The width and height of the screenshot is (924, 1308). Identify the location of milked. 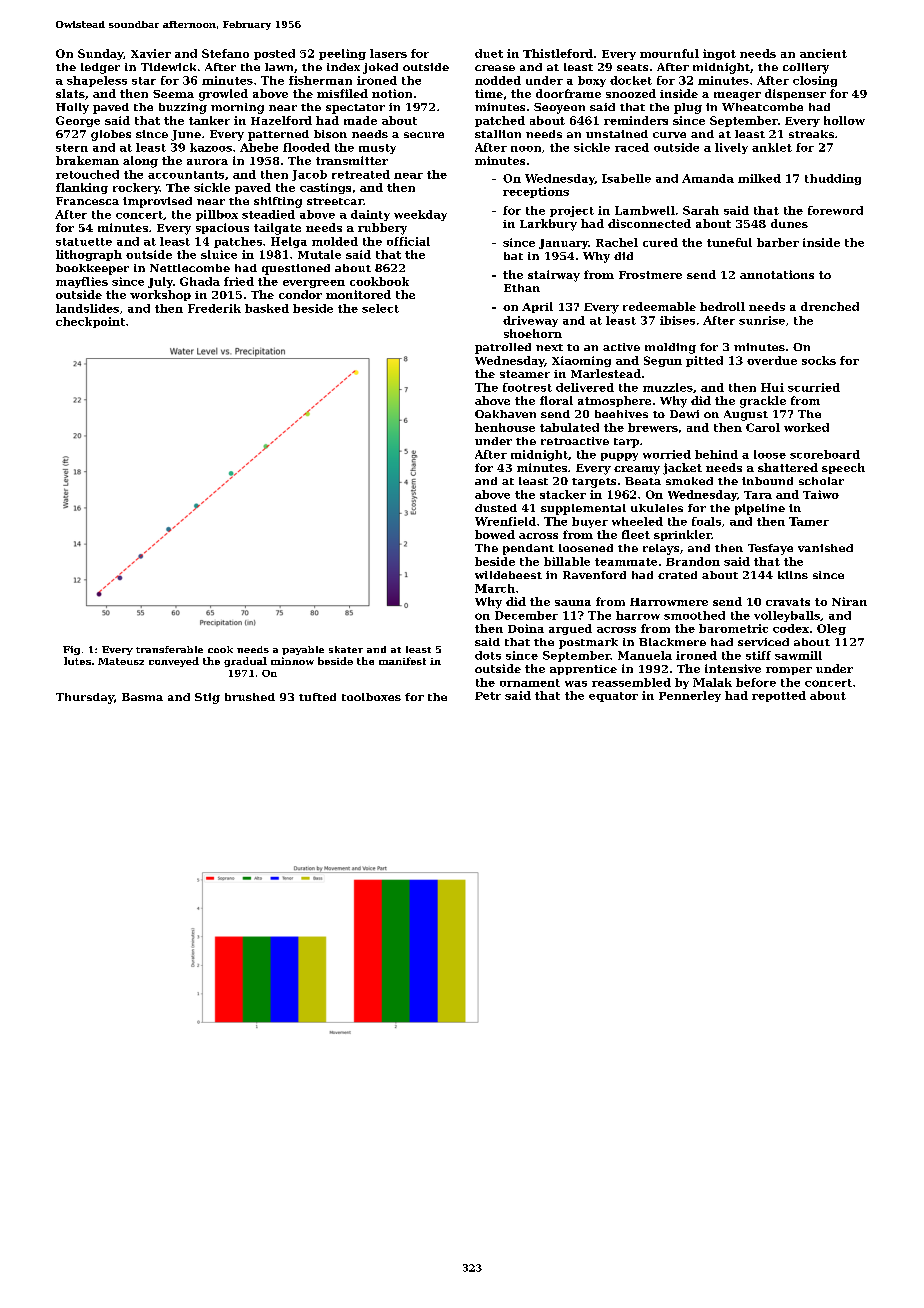
(759, 178).
